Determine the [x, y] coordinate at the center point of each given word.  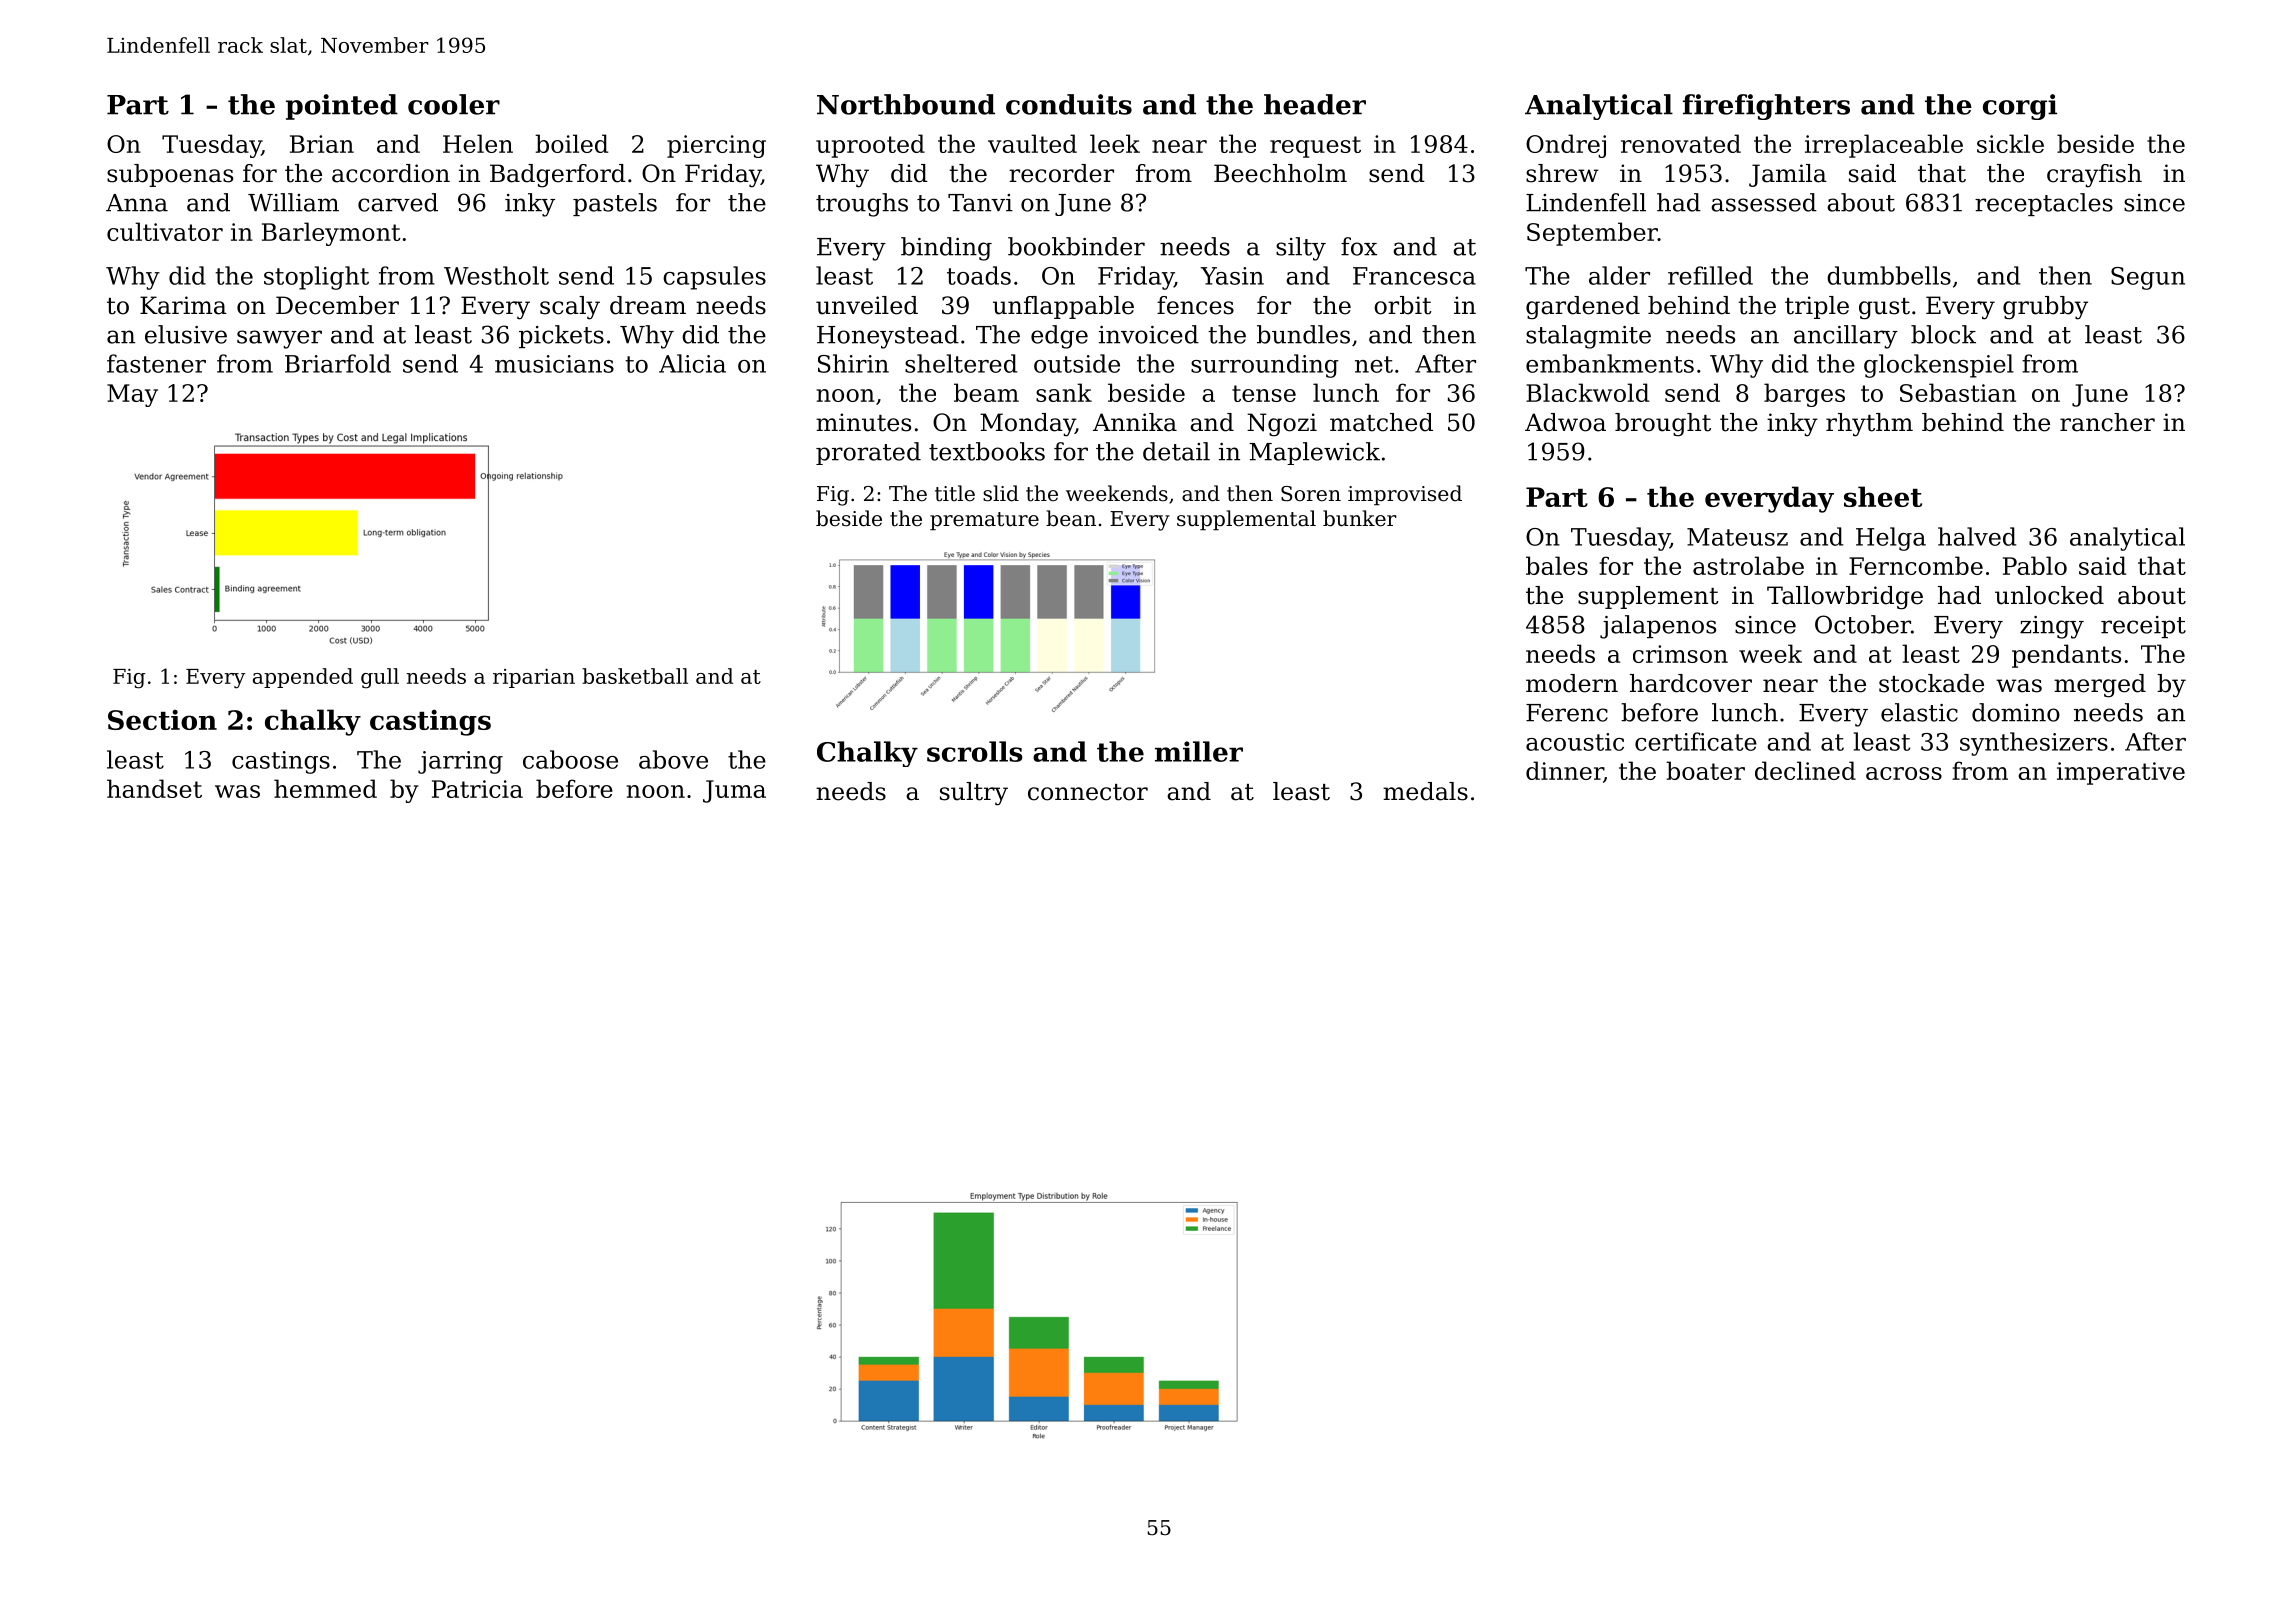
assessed [1764, 202]
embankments [1610, 363]
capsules [714, 278]
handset [154, 788]
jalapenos [1658, 627]
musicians [554, 364]
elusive [186, 334]
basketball [635, 676]
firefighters [1766, 107]
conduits [1069, 104]
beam [986, 392]
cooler [454, 104]
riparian [534, 678]
